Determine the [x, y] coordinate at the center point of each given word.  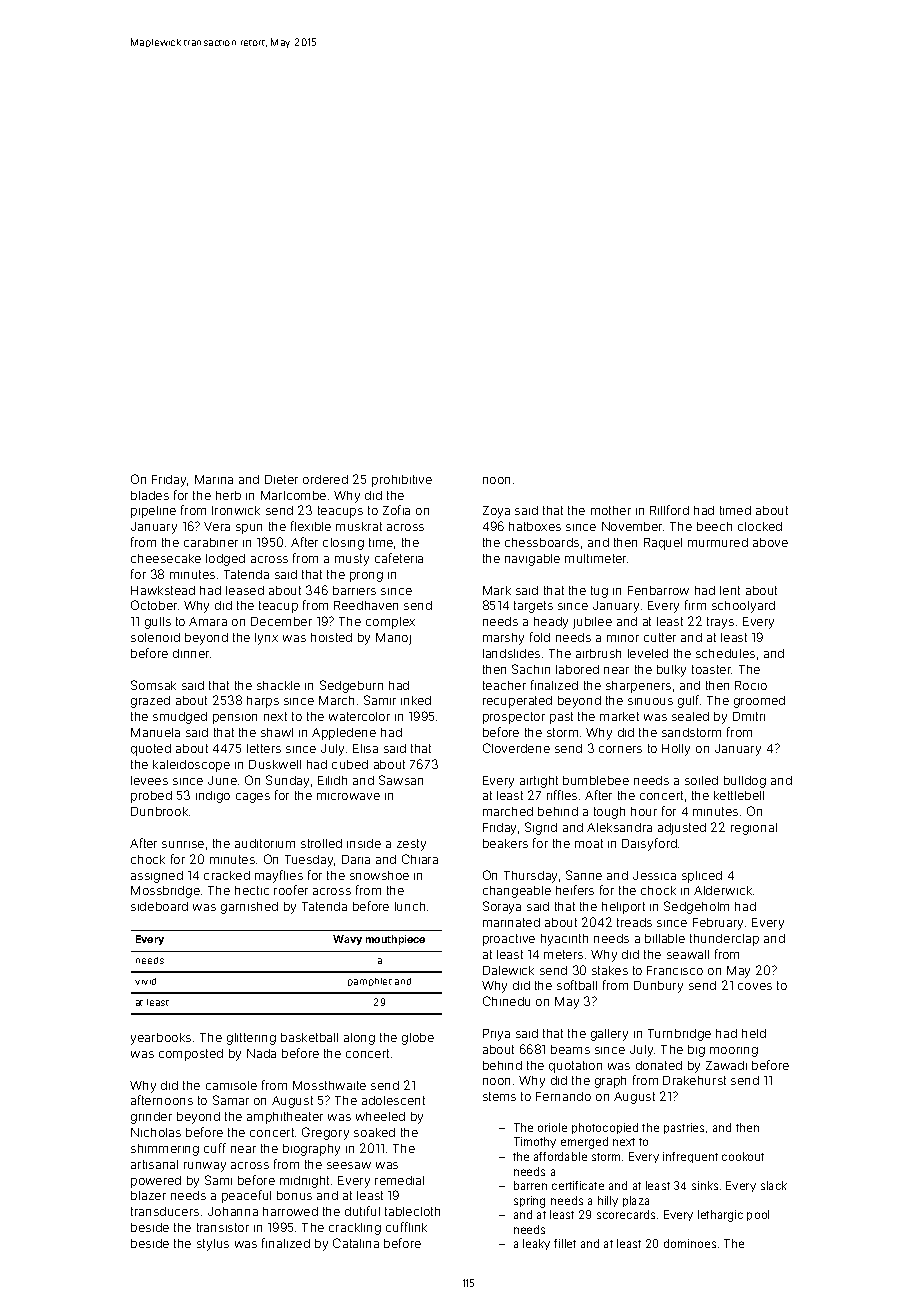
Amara [208, 621]
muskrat [359, 526]
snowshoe [379, 875]
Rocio [751, 685]
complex [390, 623]
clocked [760, 526]
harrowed [290, 1211]
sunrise [183, 844]
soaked [374, 1132]
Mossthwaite [329, 1085]
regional [754, 829]
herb [228, 495]
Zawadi [726, 1065]
